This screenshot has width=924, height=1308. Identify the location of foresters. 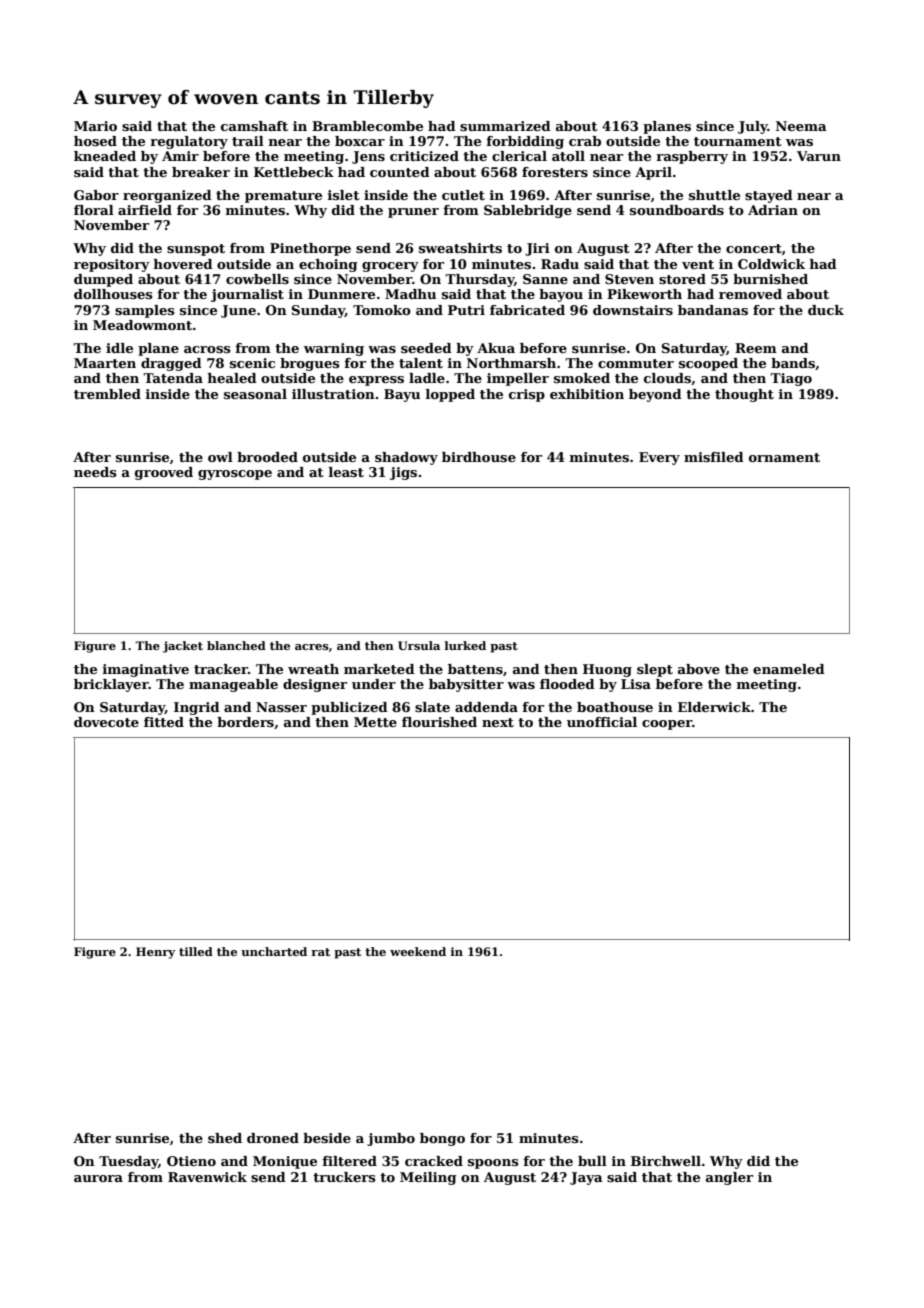
(555, 172).
